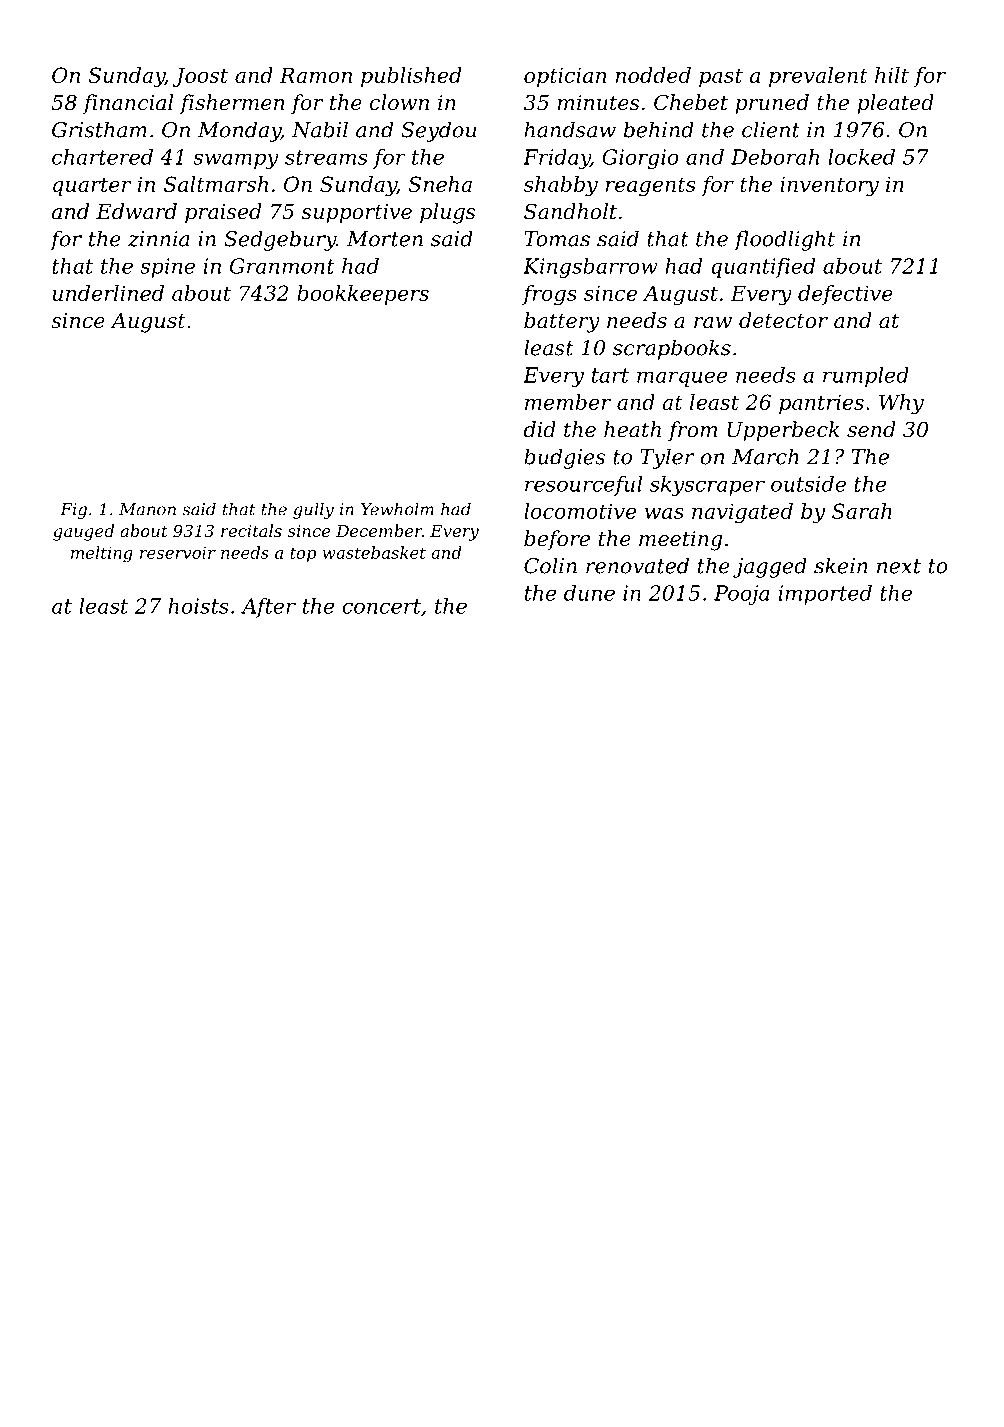 This screenshot has width=1004, height=1427. What do you see at coordinates (829, 186) in the screenshot?
I see `inventory` at bounding box center [829, 186].
